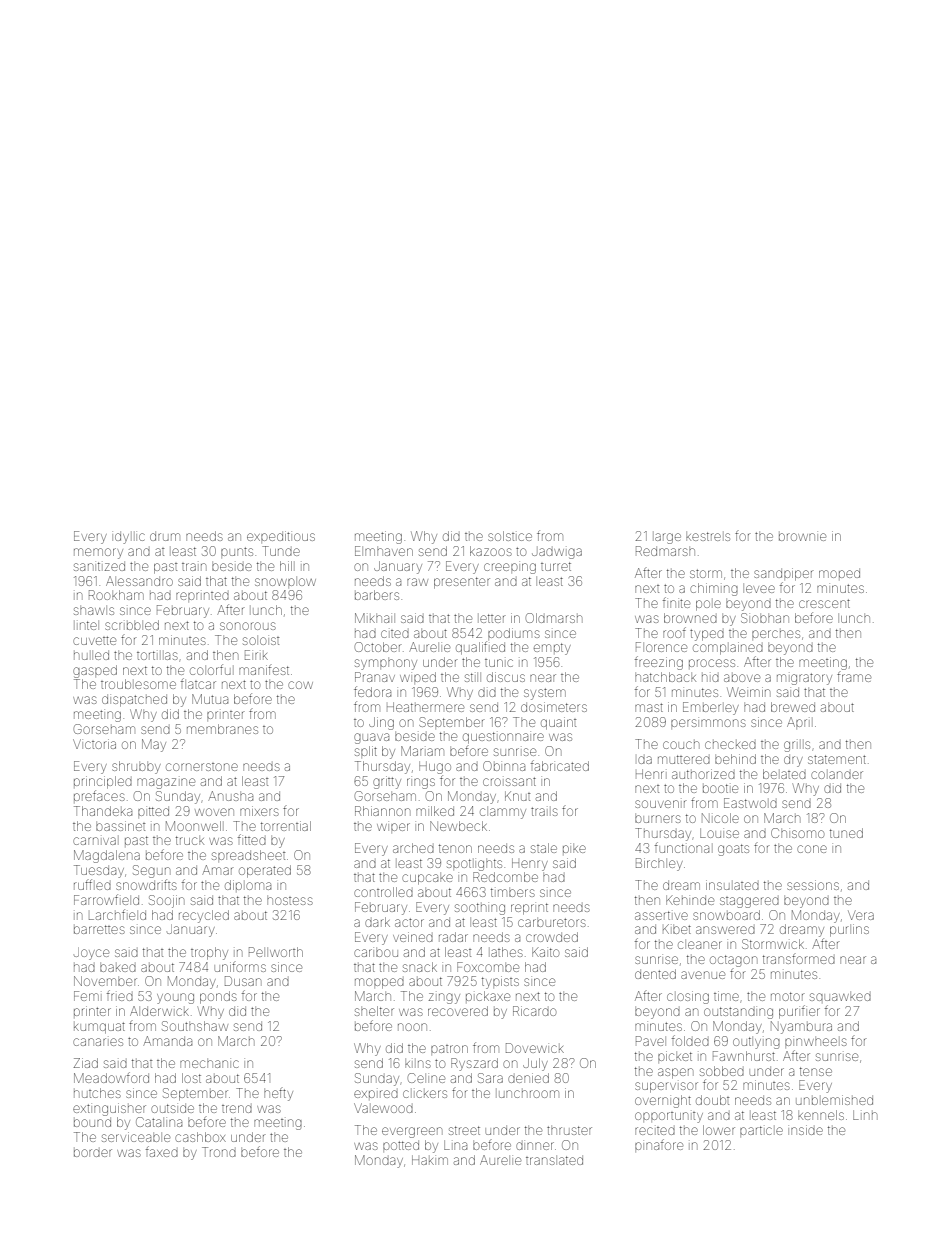  What do you see at coordinates (219, 1152) in the image?
I see `Trond` at bounding box center [219, 1152].
